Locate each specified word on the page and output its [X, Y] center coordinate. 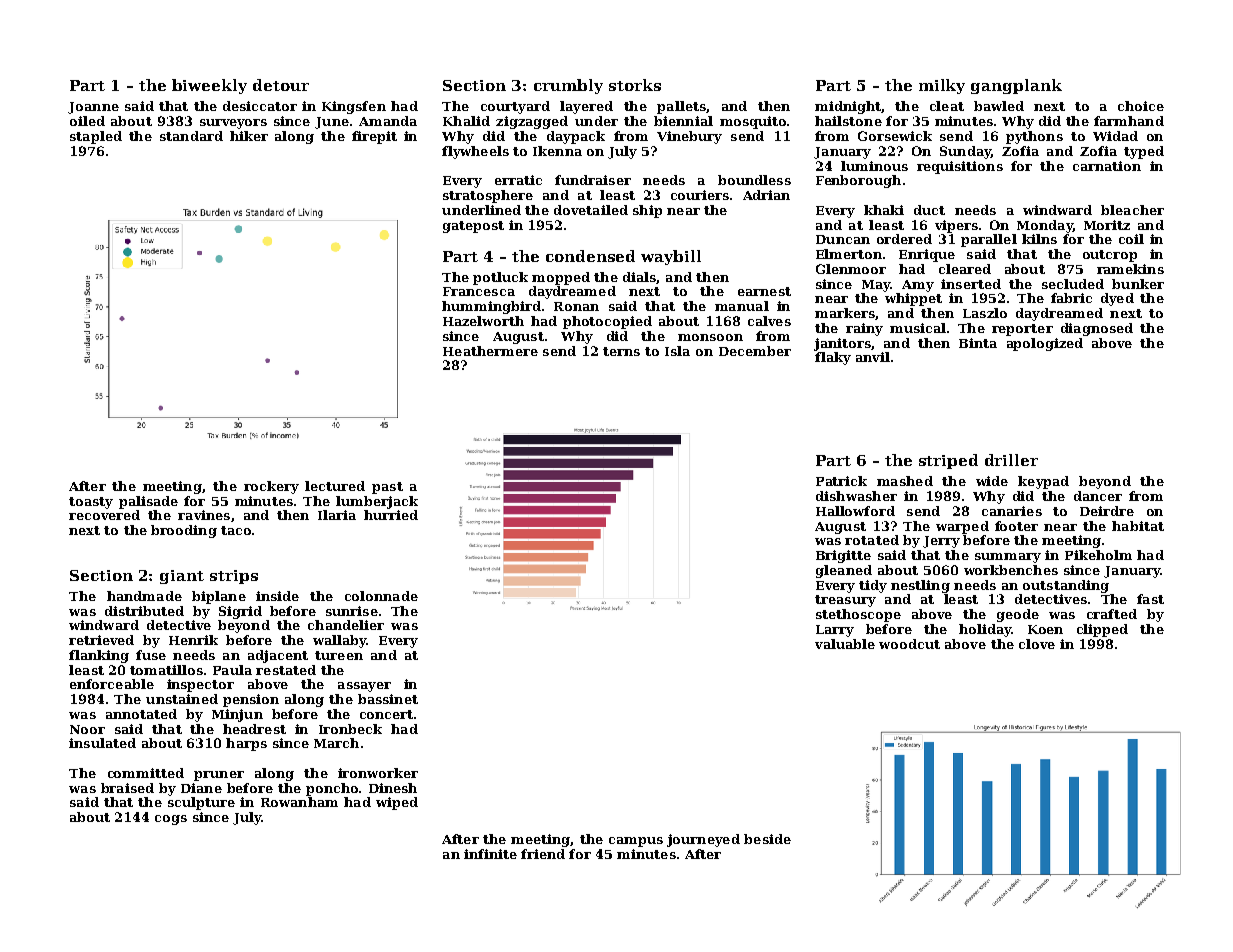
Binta [978, 343]
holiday [985, 630]
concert [386, 714]
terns [621, 351]
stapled [96, 137]
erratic [518, 180]
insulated [102, 743]
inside [277, 596]
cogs [171, 820]
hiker [249, 136]
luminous [874, 166]
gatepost [473, 227]
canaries [1012, 511]
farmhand [1129, 121]
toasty [91, 503]
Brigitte [843, 556]
